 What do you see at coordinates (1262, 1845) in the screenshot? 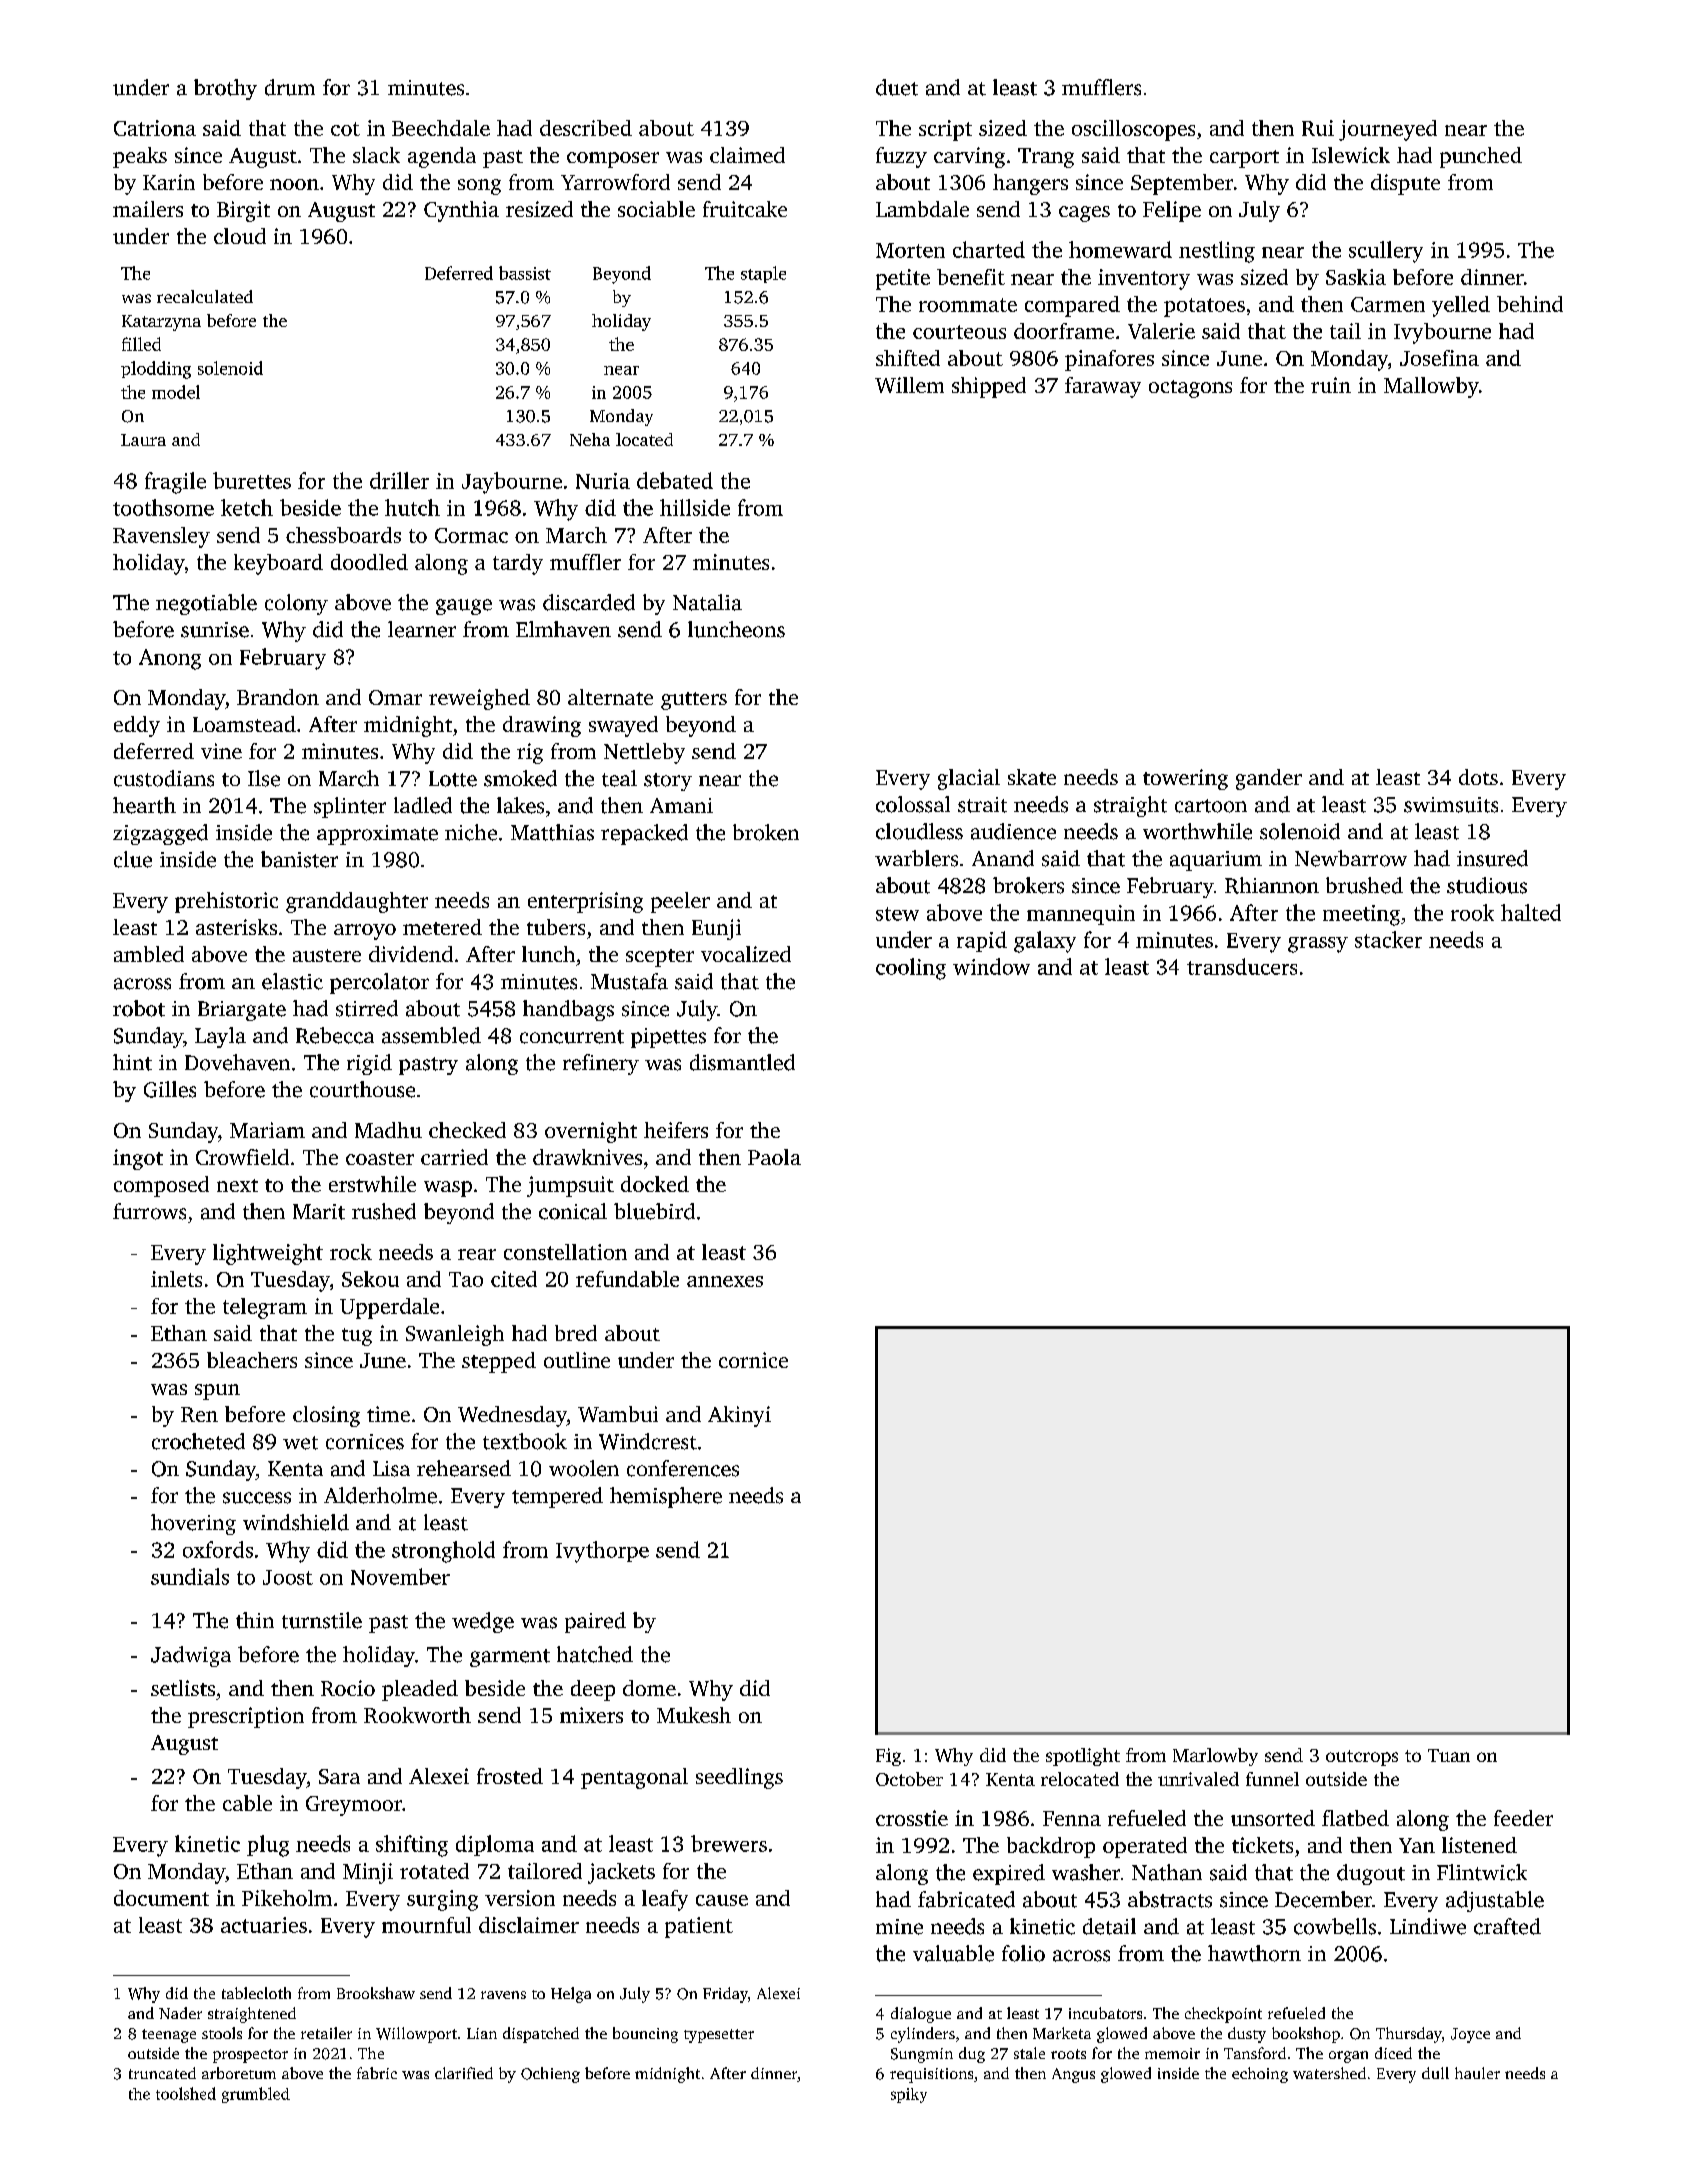
I see `tickets` at bounding box center [1262, 1845].
